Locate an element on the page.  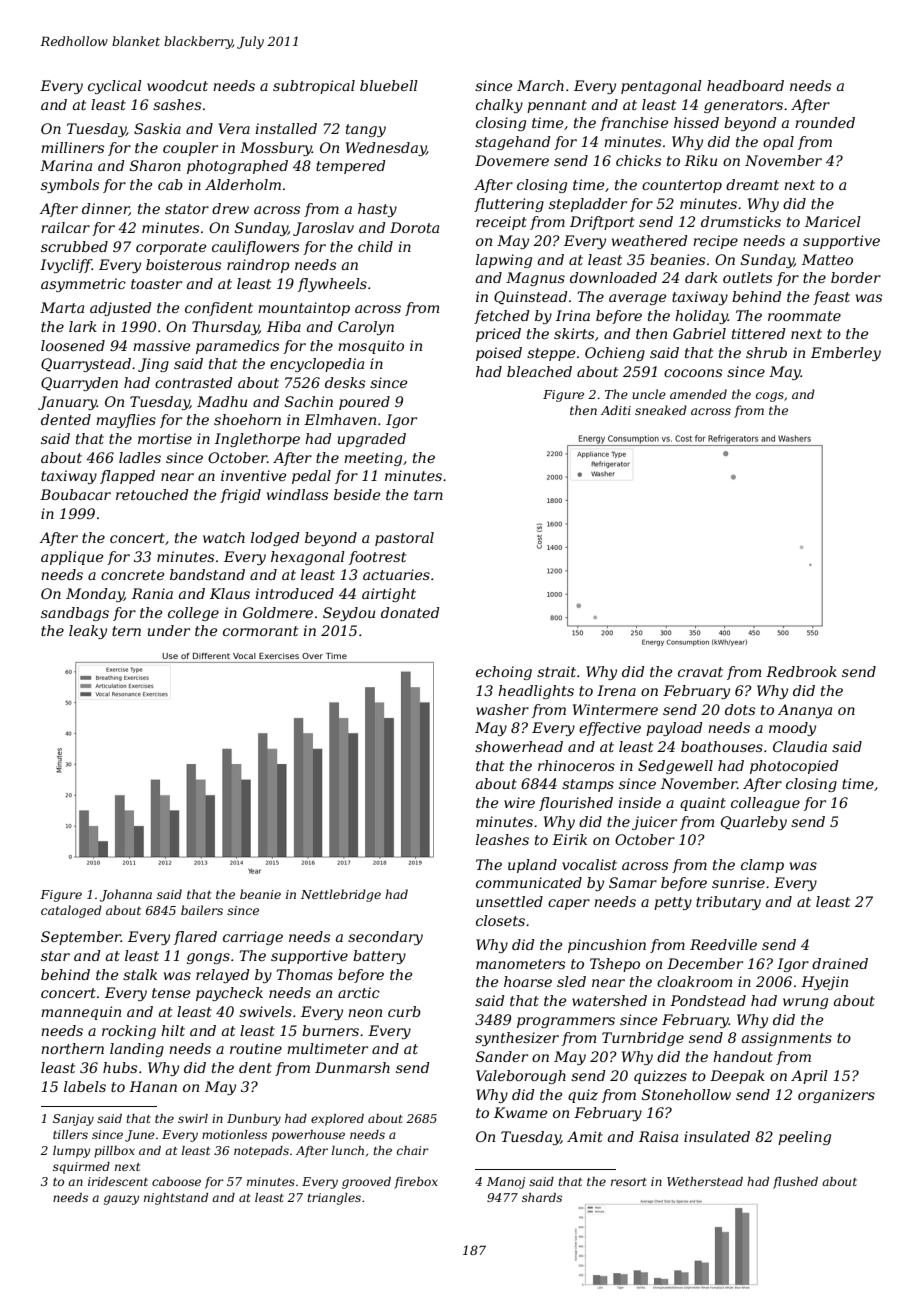
cormorant is located at coordinates (260, 631).
